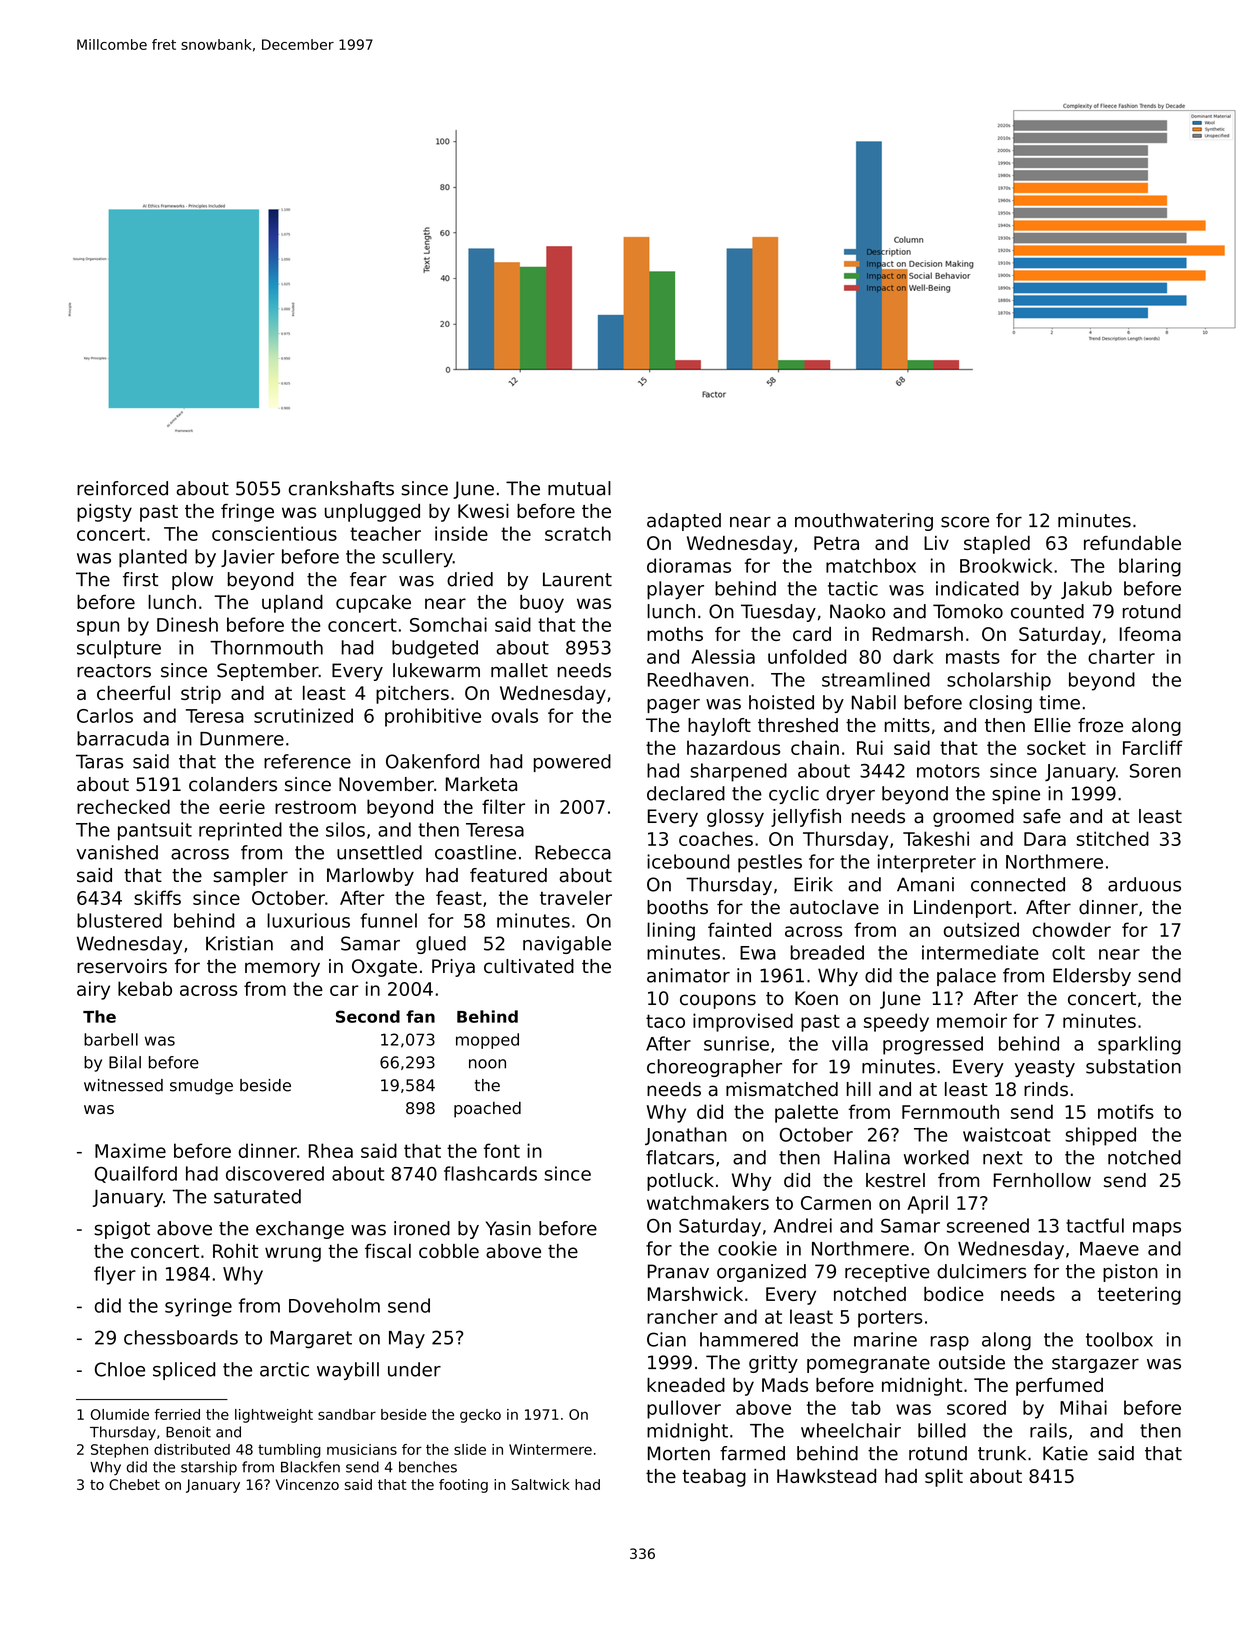 The image size is (1258, 1628). Describe the element at coordinates (973, 657) in the page. I see `masts` at that location.
